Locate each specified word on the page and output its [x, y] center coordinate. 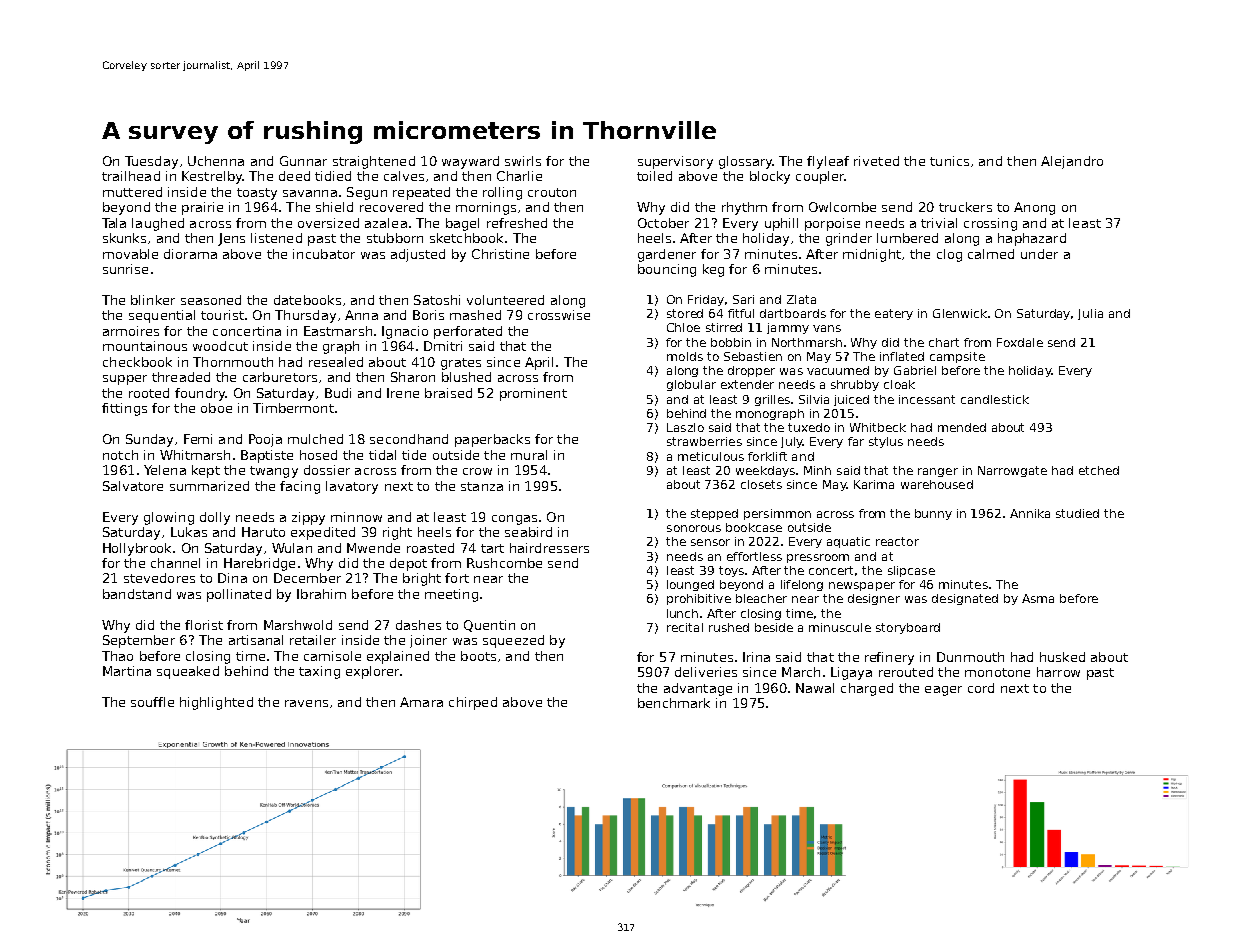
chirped [473, 703]
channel [175, 563]
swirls [523, 161]
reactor [897, 541]
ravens [306, 703]
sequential [162, 316]
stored [685, 313]
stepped [714, 514]
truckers [965, 207]
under [1039, 254]
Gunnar [303, 161]
